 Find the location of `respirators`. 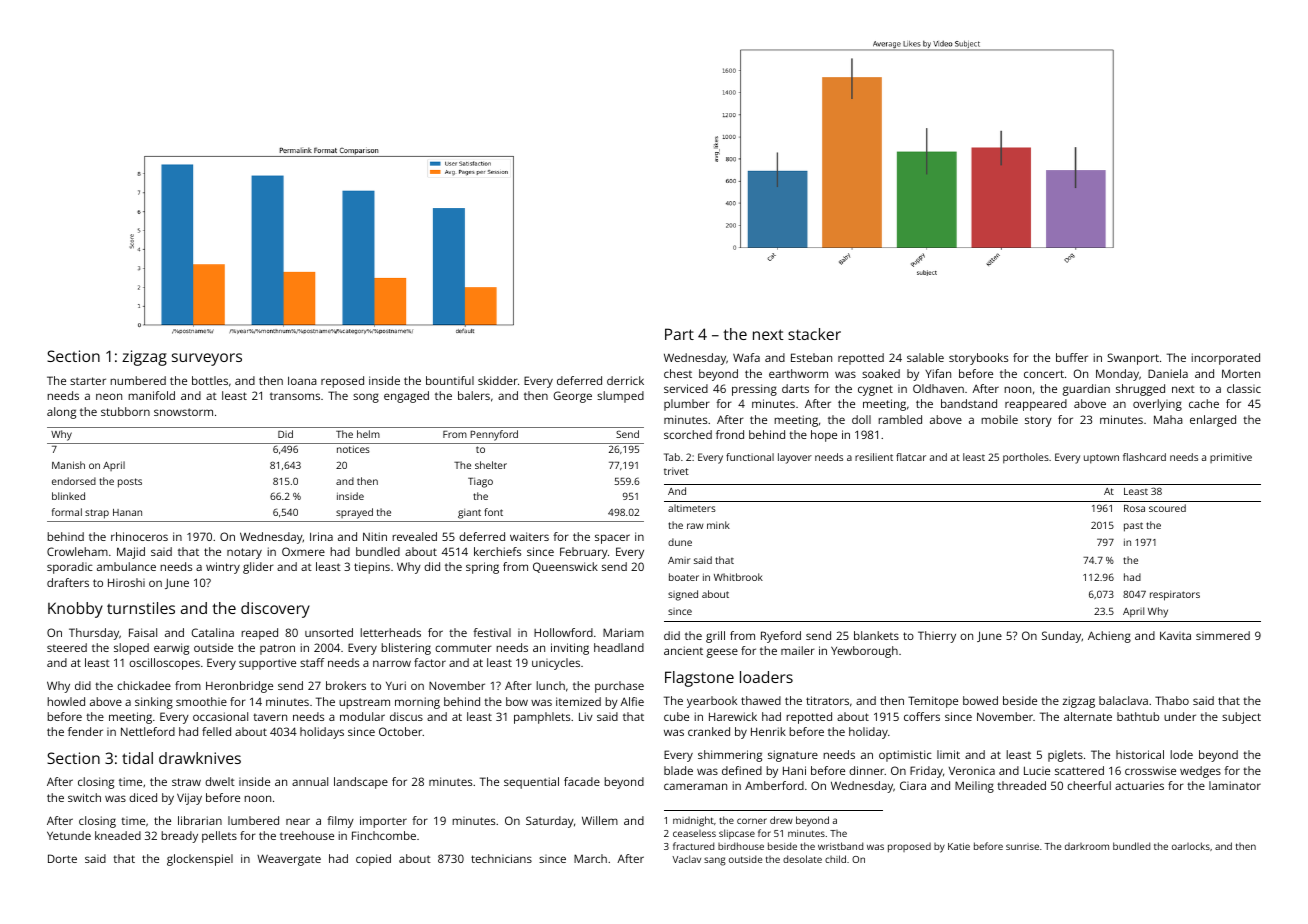

respirators is located at coordinates (1175, 596).
